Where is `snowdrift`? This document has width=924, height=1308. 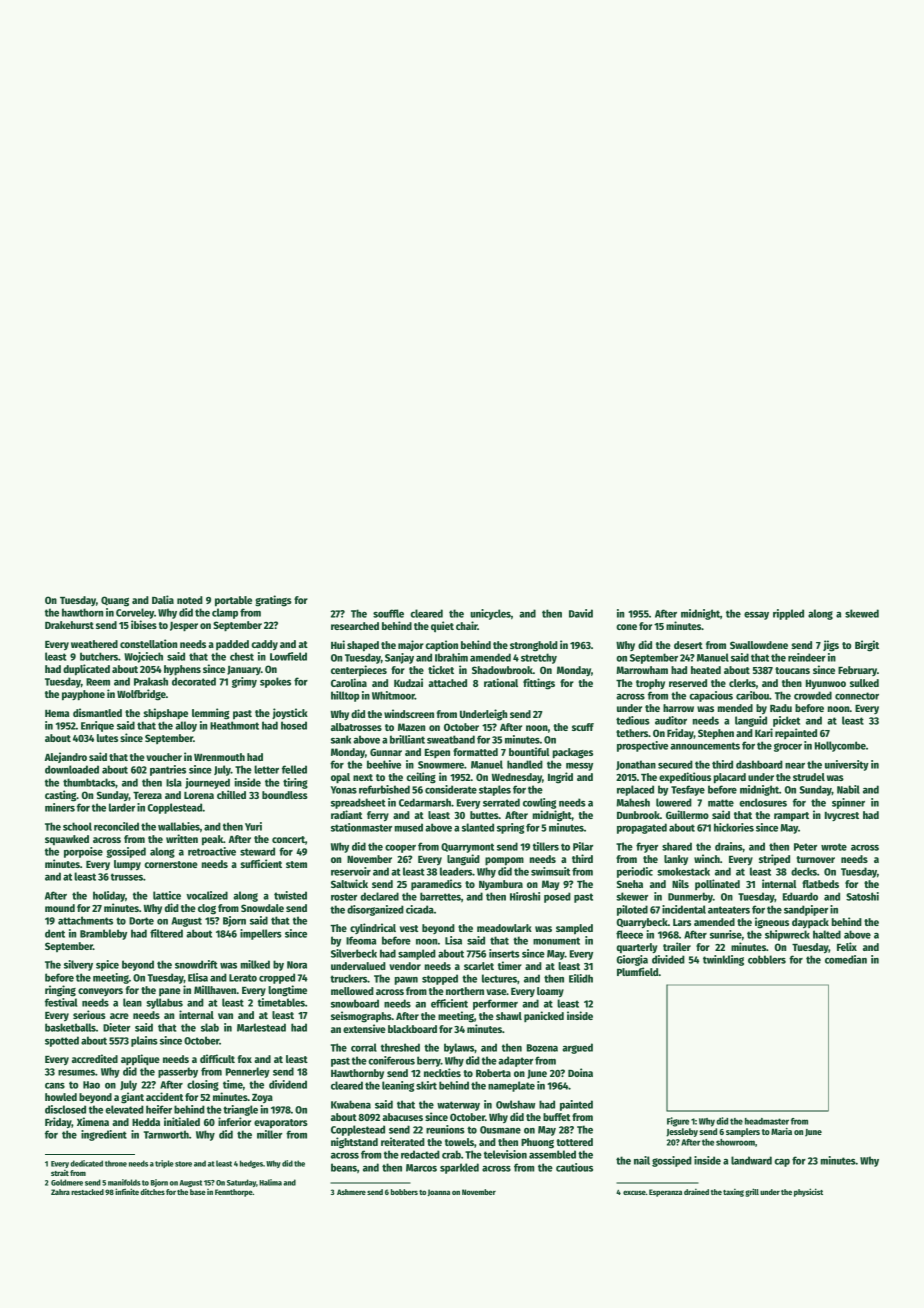
snowdrift is located at coordinates (196, 964).
